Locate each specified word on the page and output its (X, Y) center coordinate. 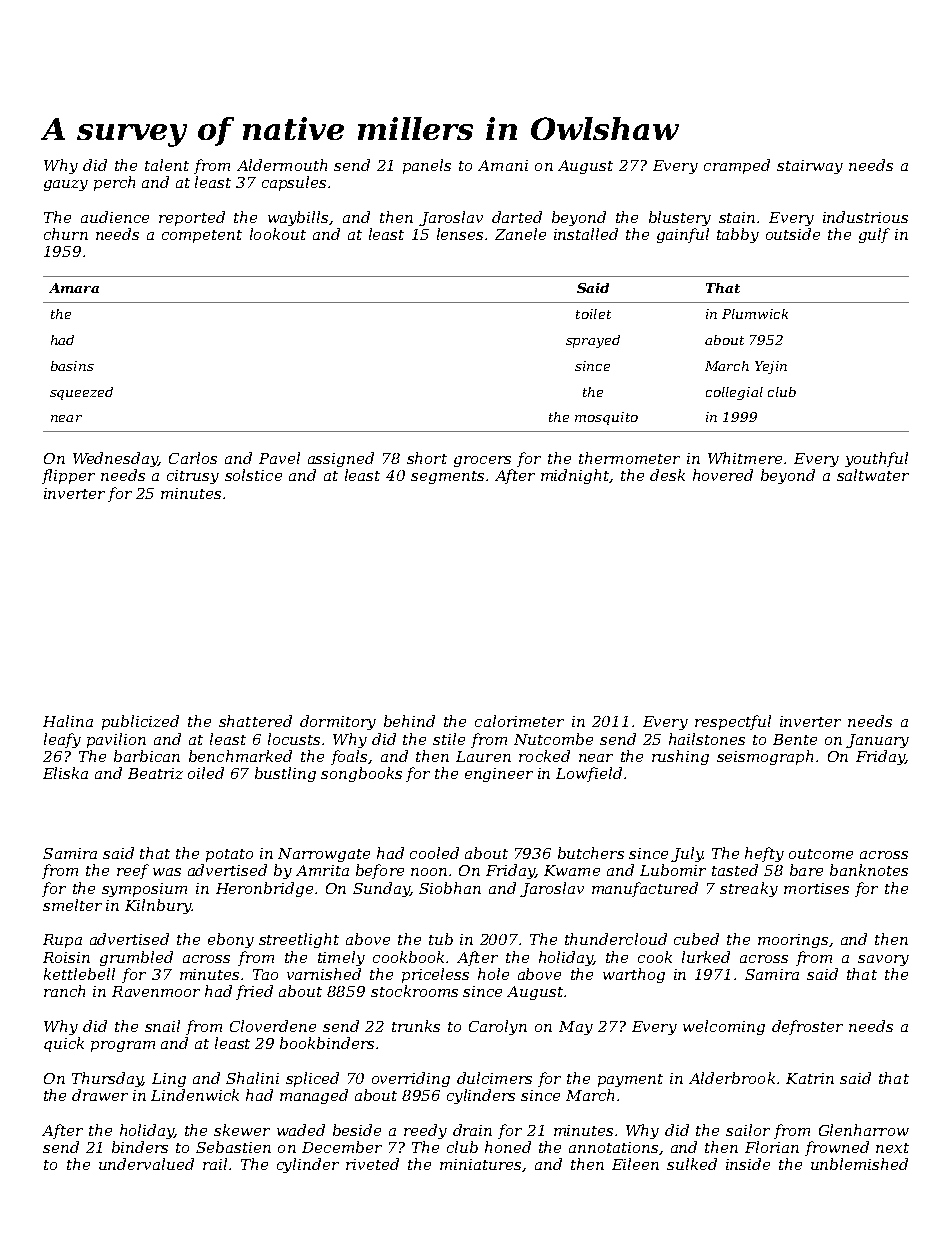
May (576, 1028)
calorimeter (519, 721)
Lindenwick (195, 1095)
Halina (68, 721)
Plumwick (755, 314)
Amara (74, 288)
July (687, 854)
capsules (294, 183)
